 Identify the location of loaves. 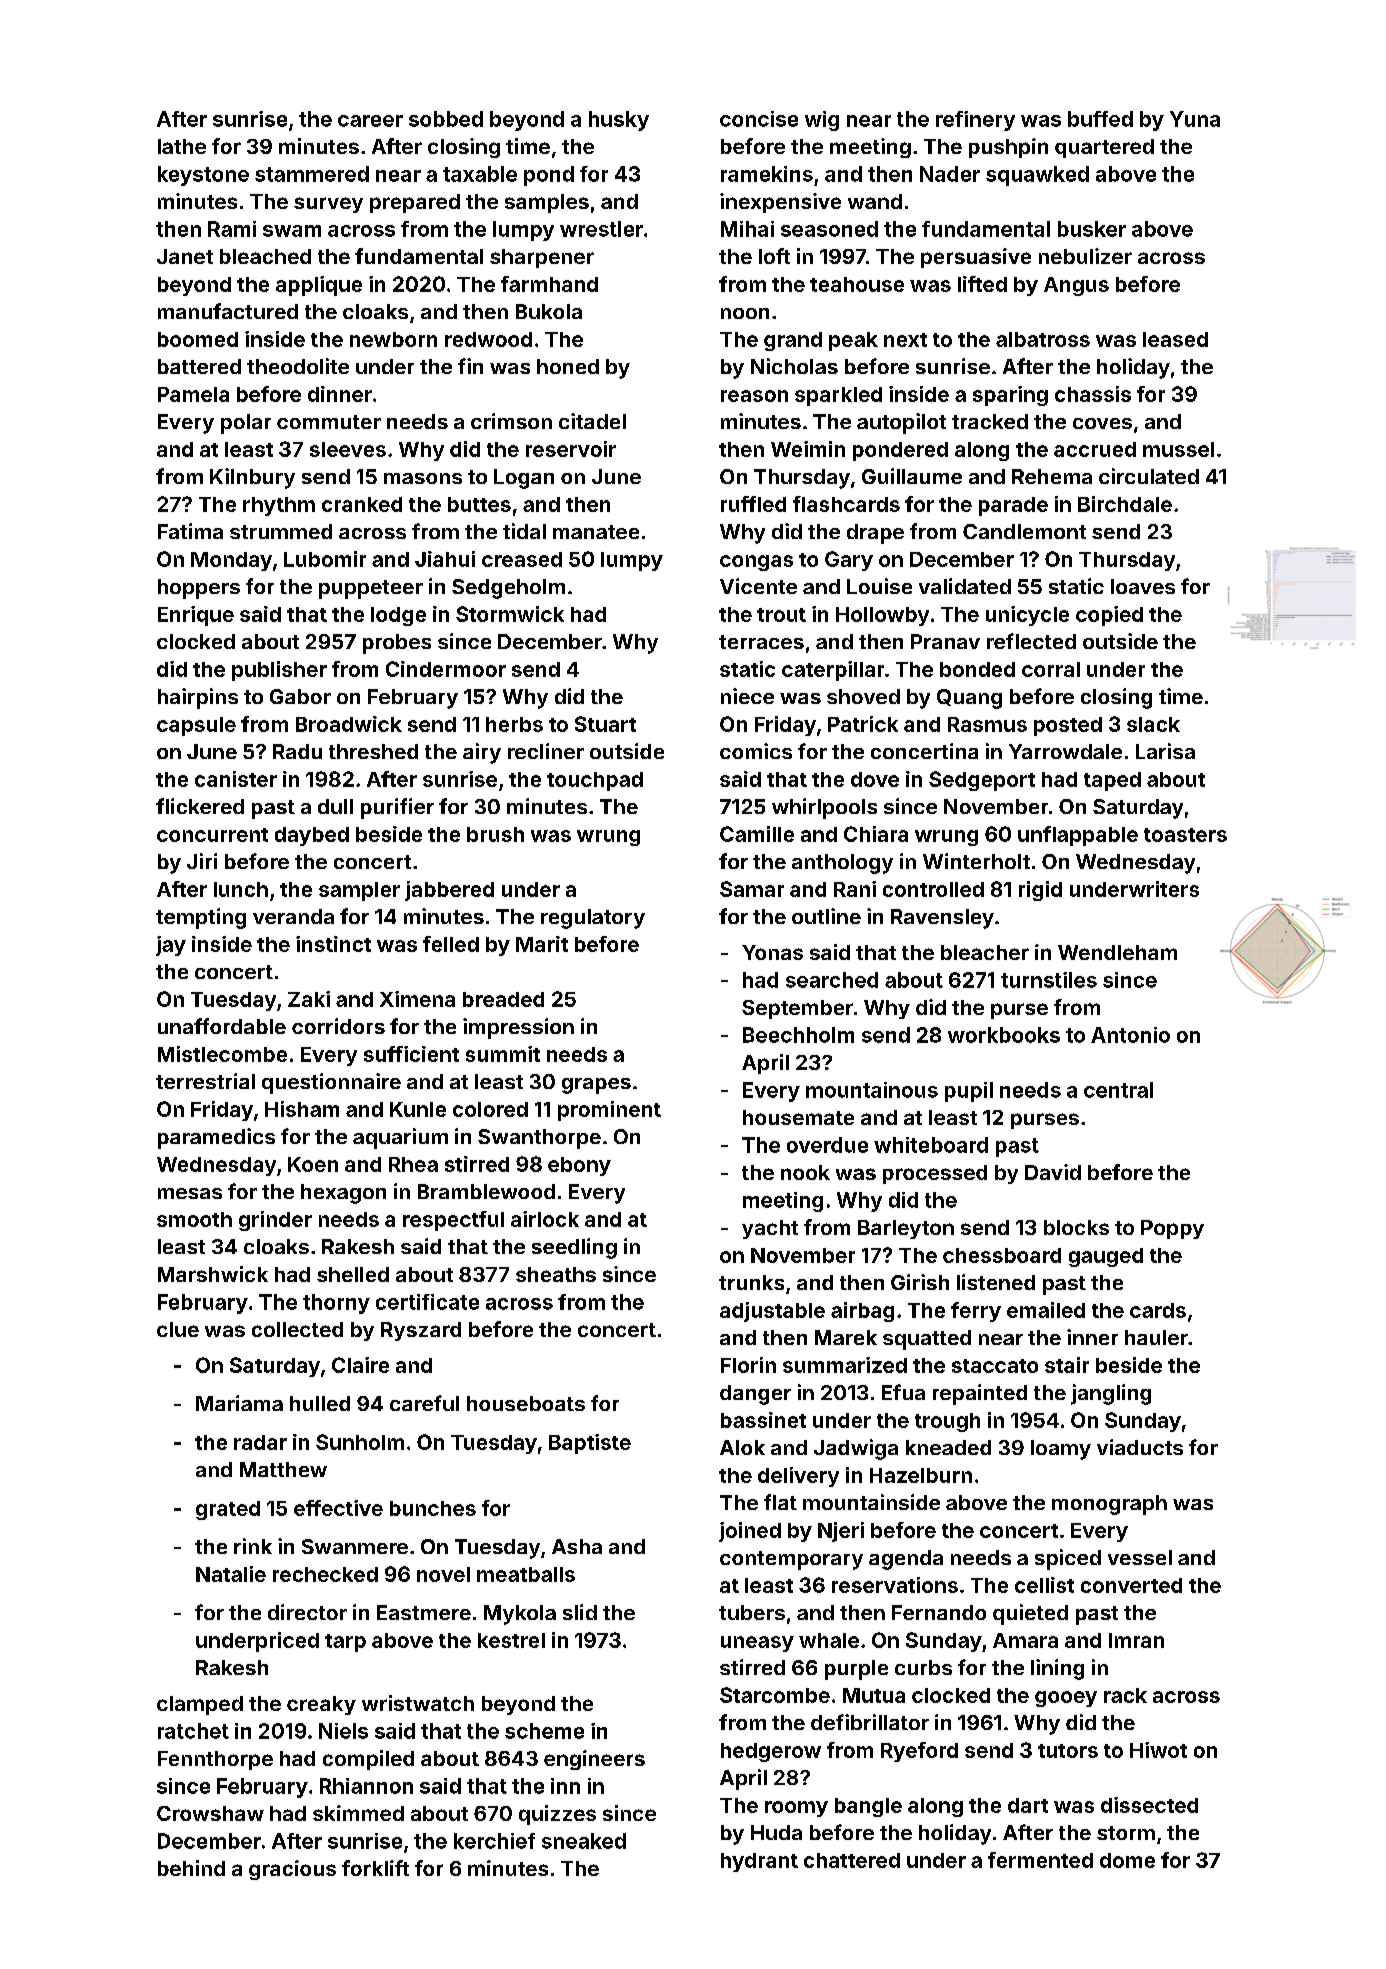
(1143, 586).
